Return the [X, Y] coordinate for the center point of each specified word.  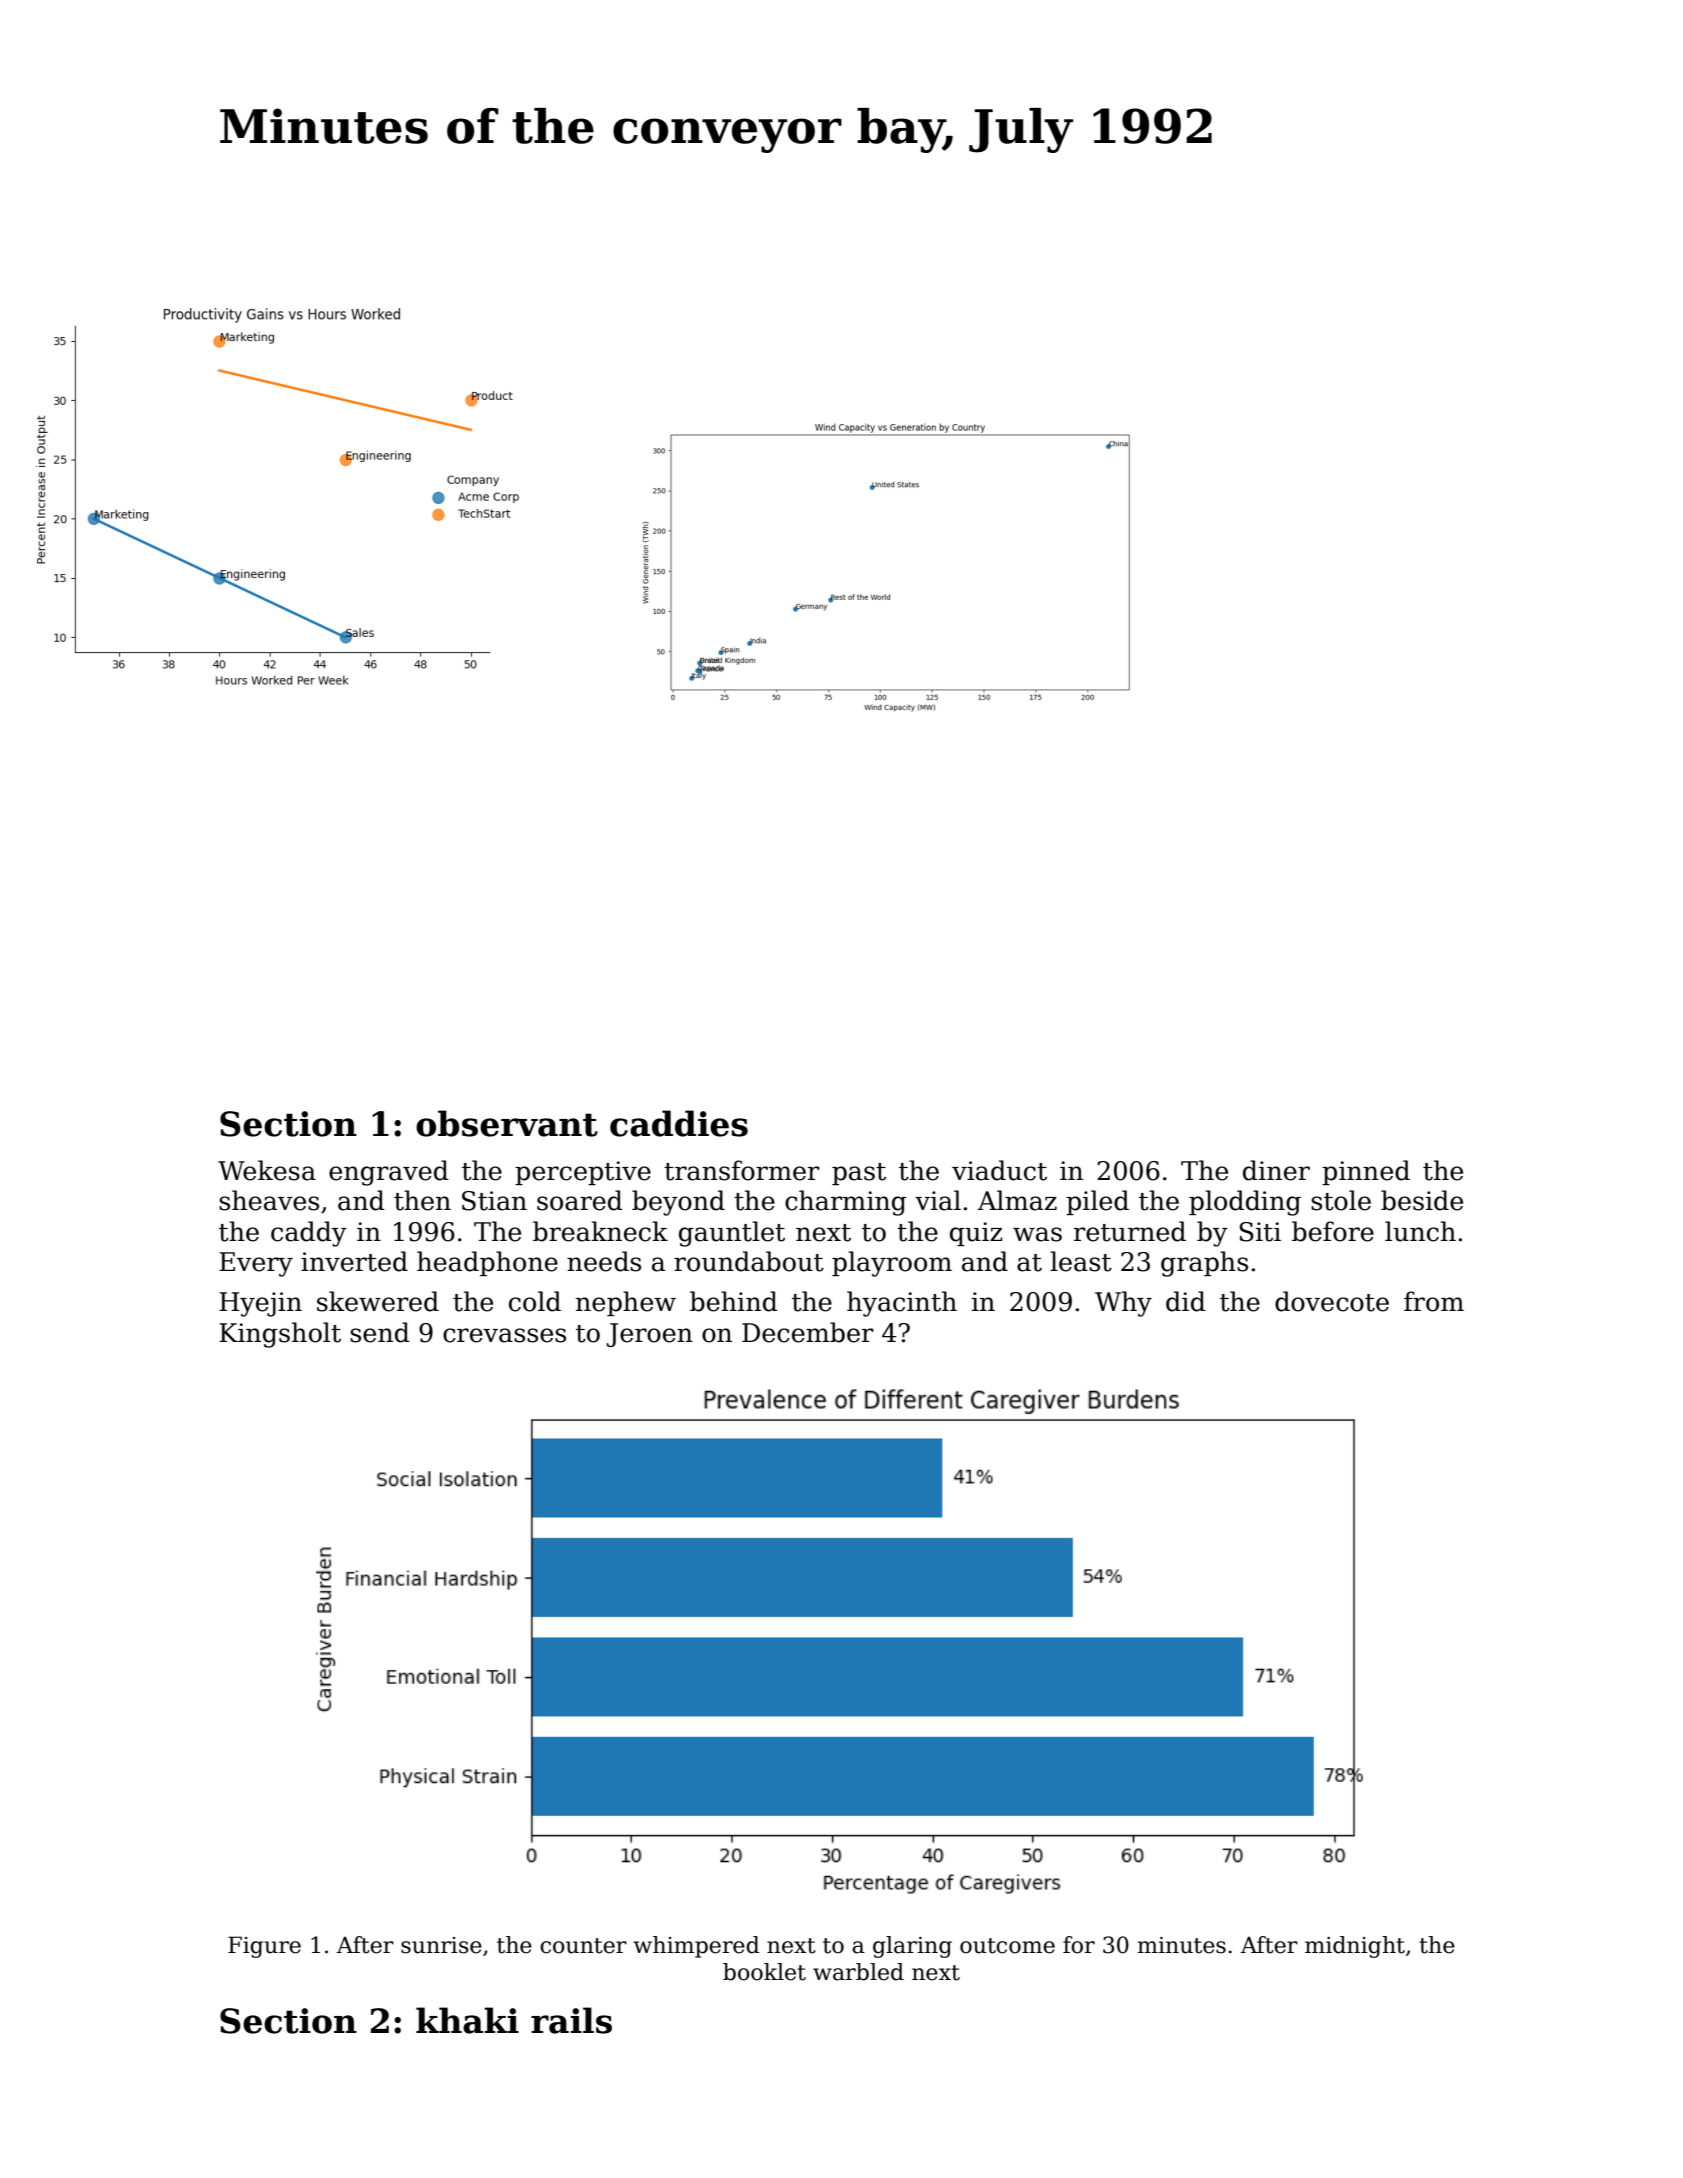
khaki [467, 2020]
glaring [912, 1947]
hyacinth [902, 1304]
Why [1123, 1304]
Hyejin [260, 1304]
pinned [1366, 1172]
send [380, 1332]
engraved [389, 1173]
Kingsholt [280, 1335]
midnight [1355, 1947]
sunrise [441, 1945]
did [1186, 1301]
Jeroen [650, 1335]
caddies [679, 1123]
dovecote [1332, 1301]
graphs [1204, 1264]
